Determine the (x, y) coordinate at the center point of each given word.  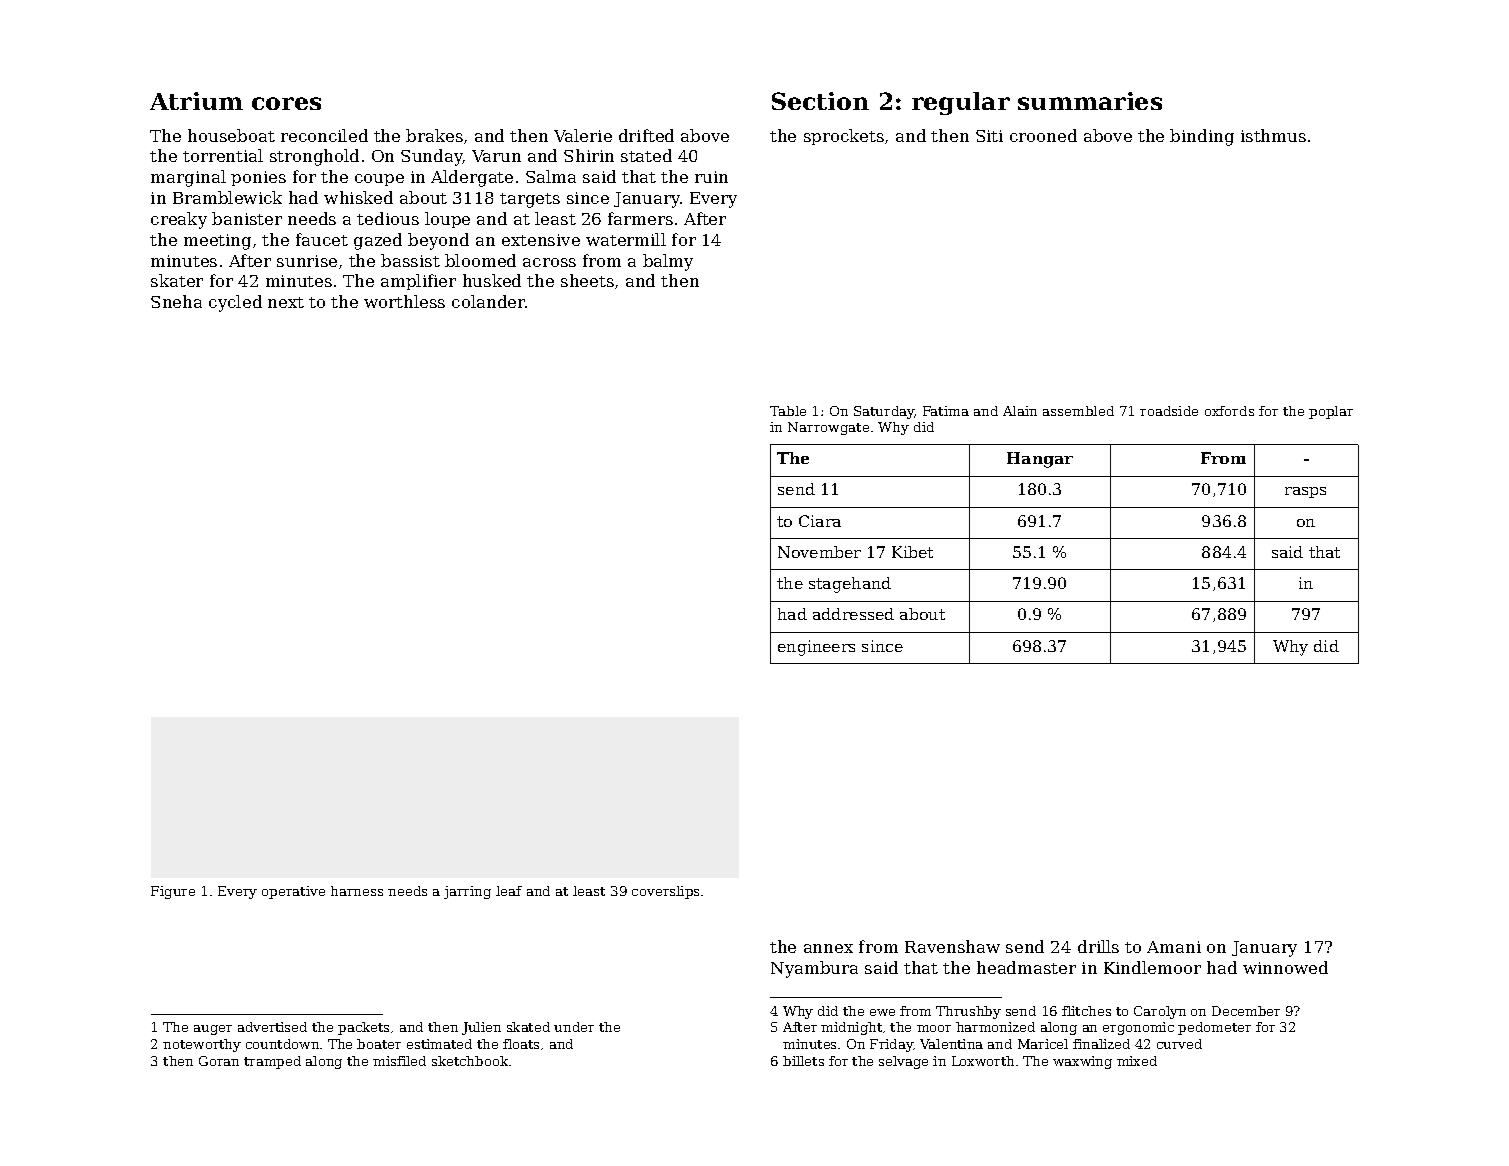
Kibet (912, 552)
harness (357, 891)
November (819, 552)
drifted (646, 135)
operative (293, 892)
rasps (1305, 492)
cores (286, 103)
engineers (816, 648)
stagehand (850, 585)
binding (1202, 137)
